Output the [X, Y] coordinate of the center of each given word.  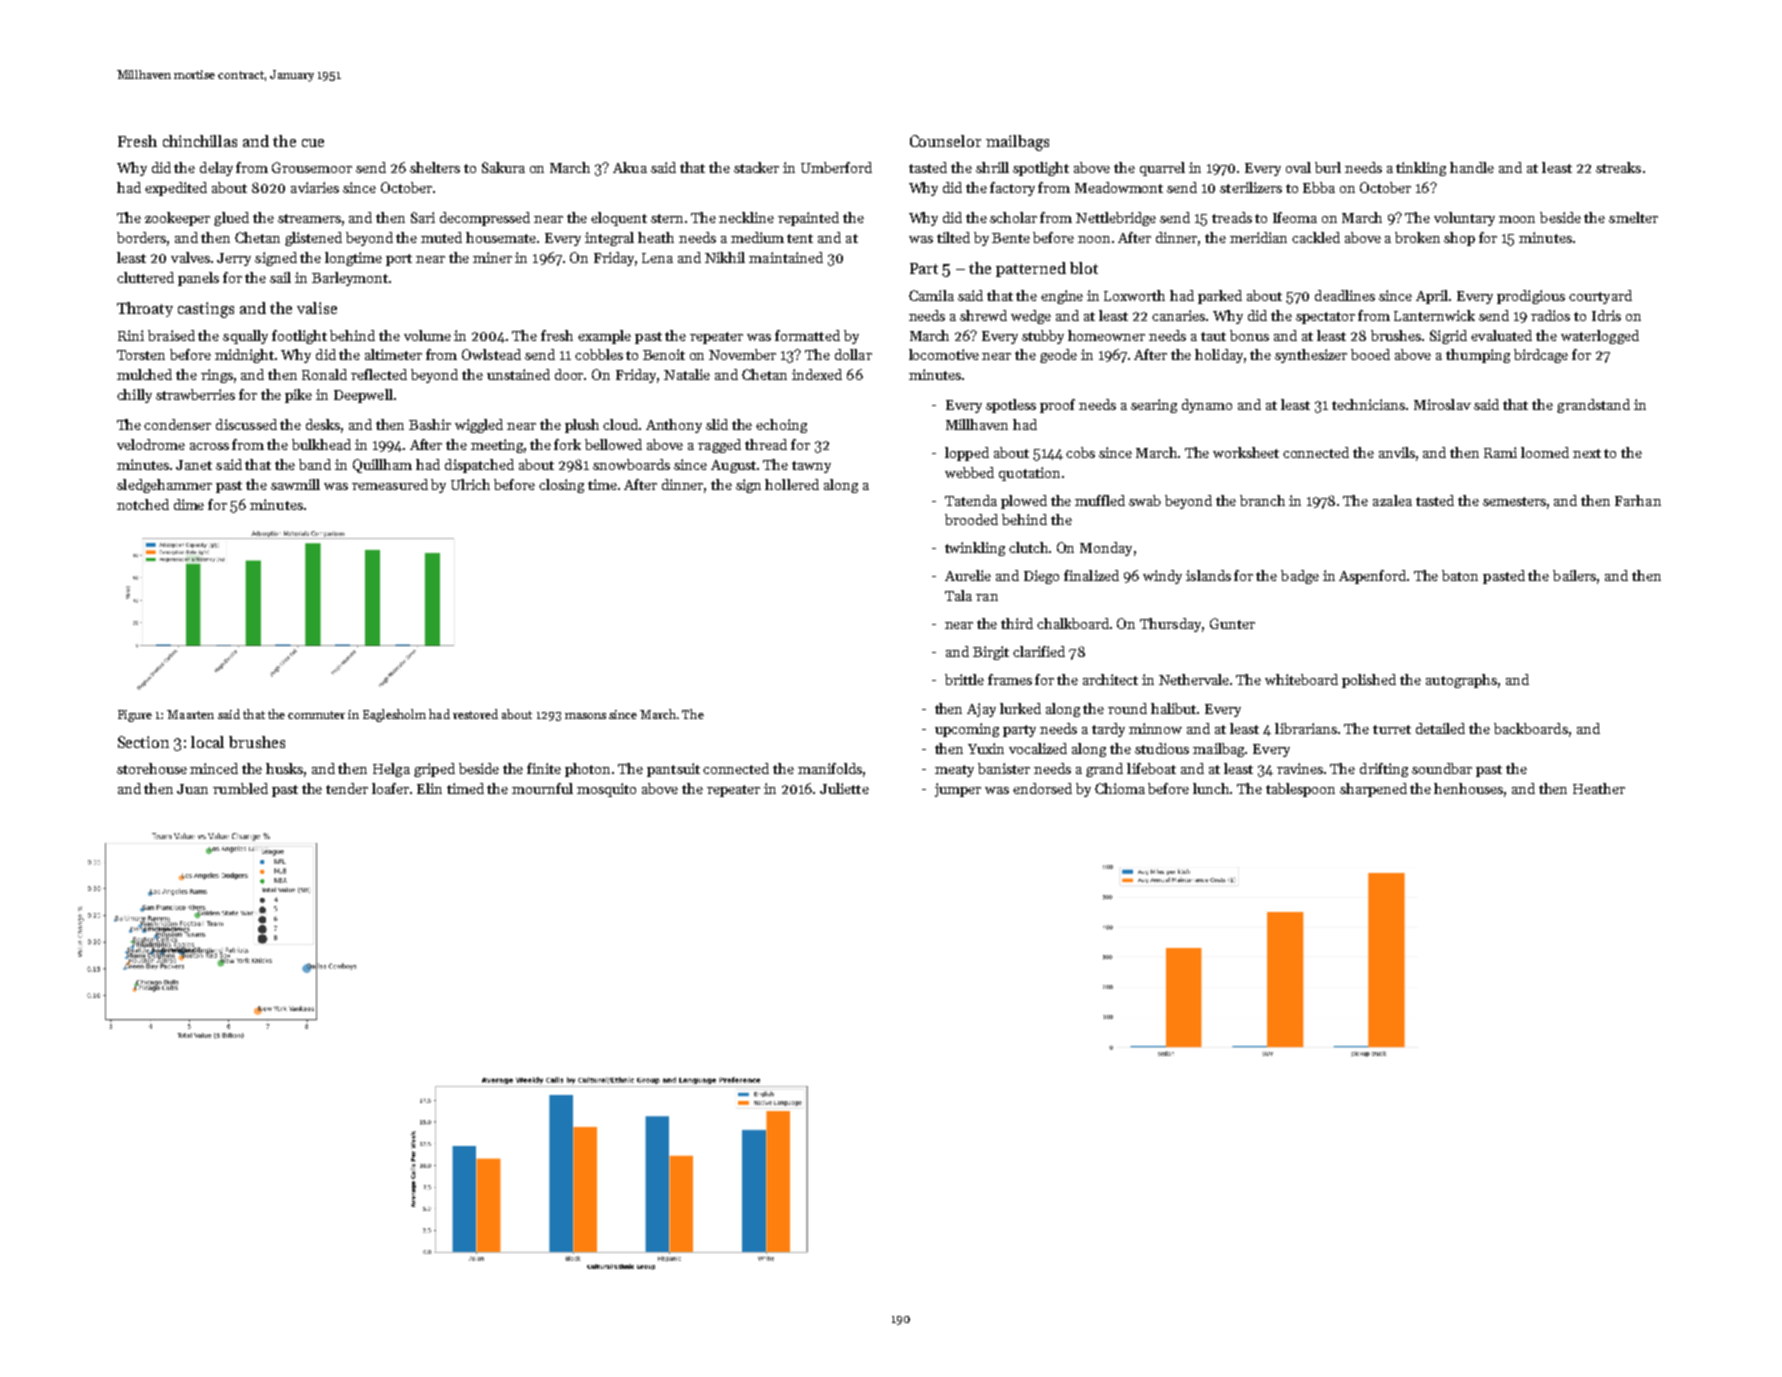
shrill [992, 167]
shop [1459, 239]
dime [189, 504]
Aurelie [968, 575]
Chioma [1120, 788]
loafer [390, 788]
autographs [1461, 681]
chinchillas [200, 141]
